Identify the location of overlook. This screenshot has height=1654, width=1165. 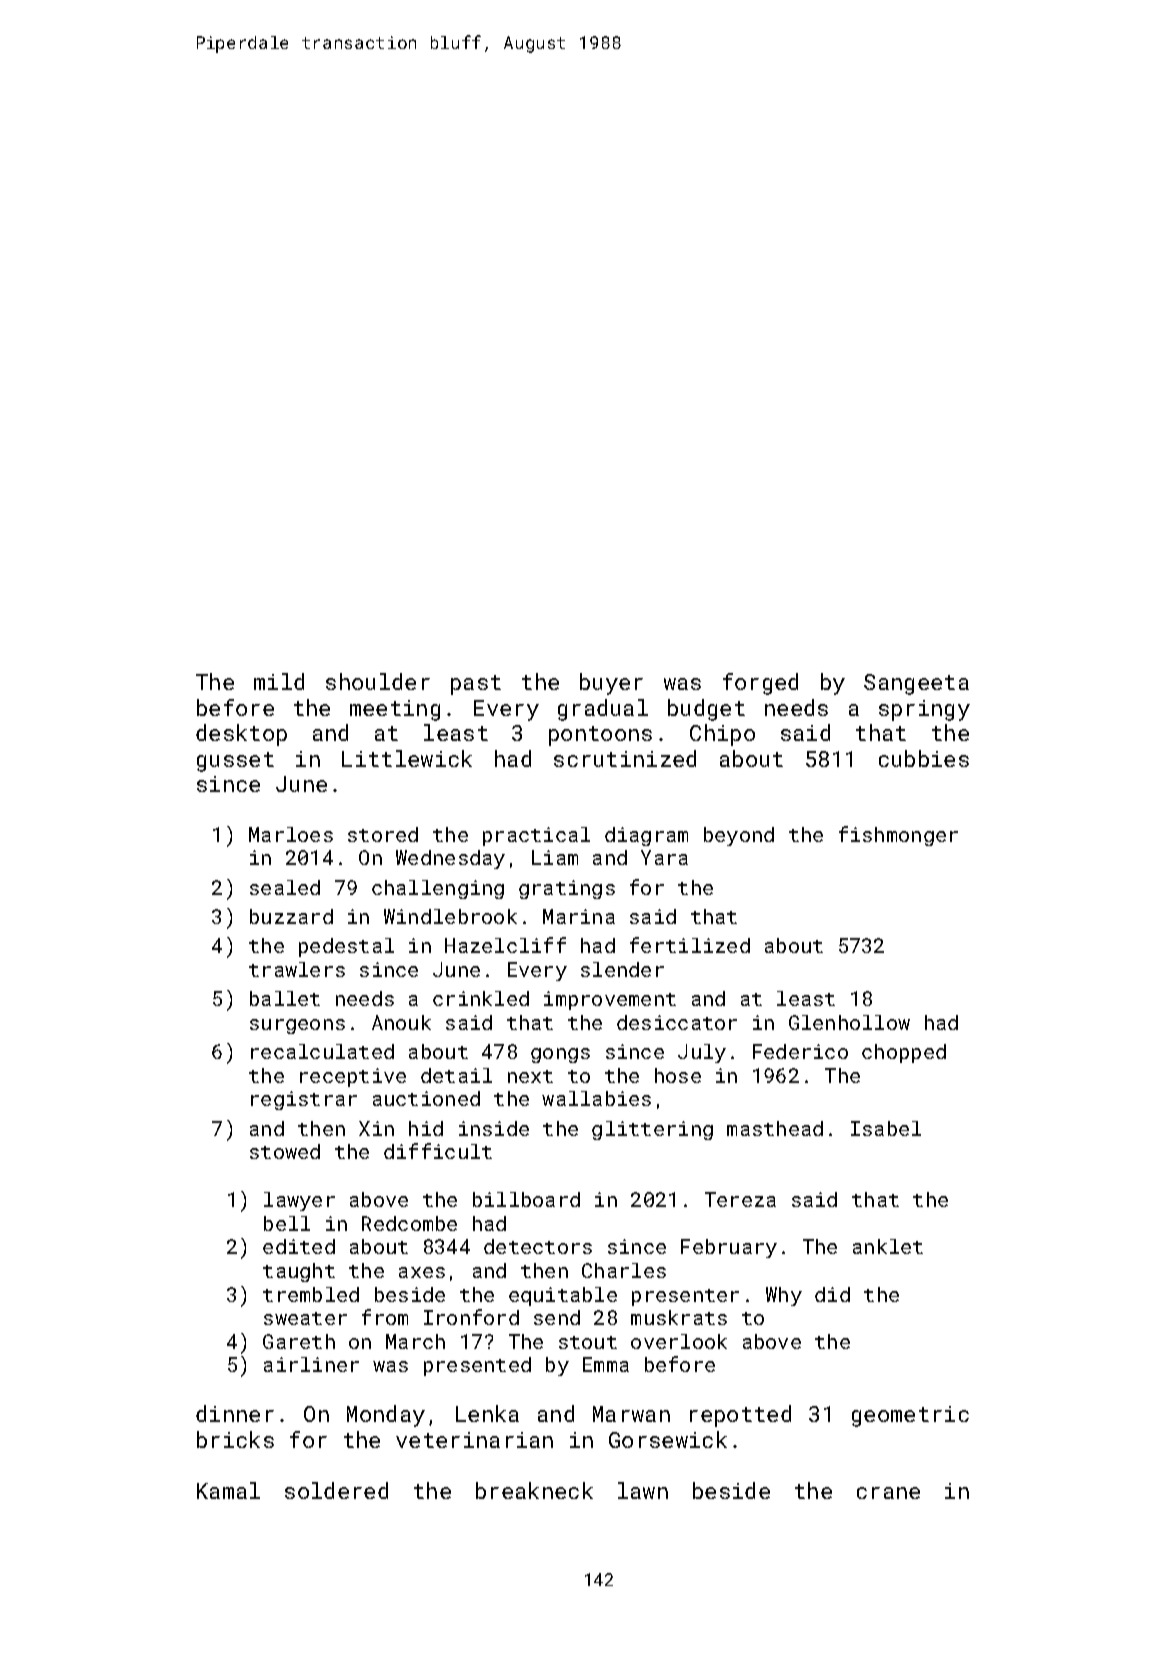
(679, 1341).
